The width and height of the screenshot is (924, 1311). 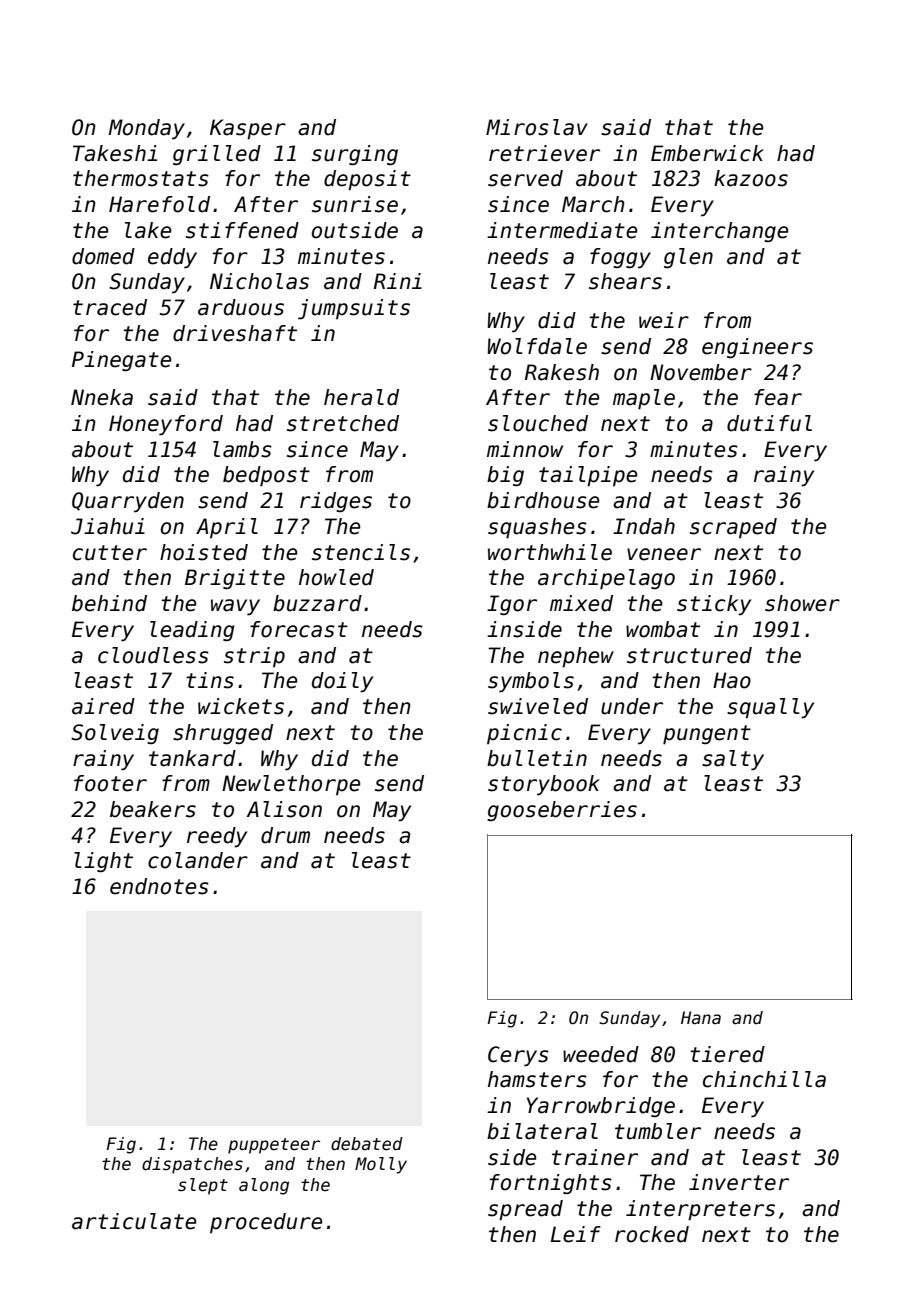 I want to click on surging, so click(x=355, y=155).
